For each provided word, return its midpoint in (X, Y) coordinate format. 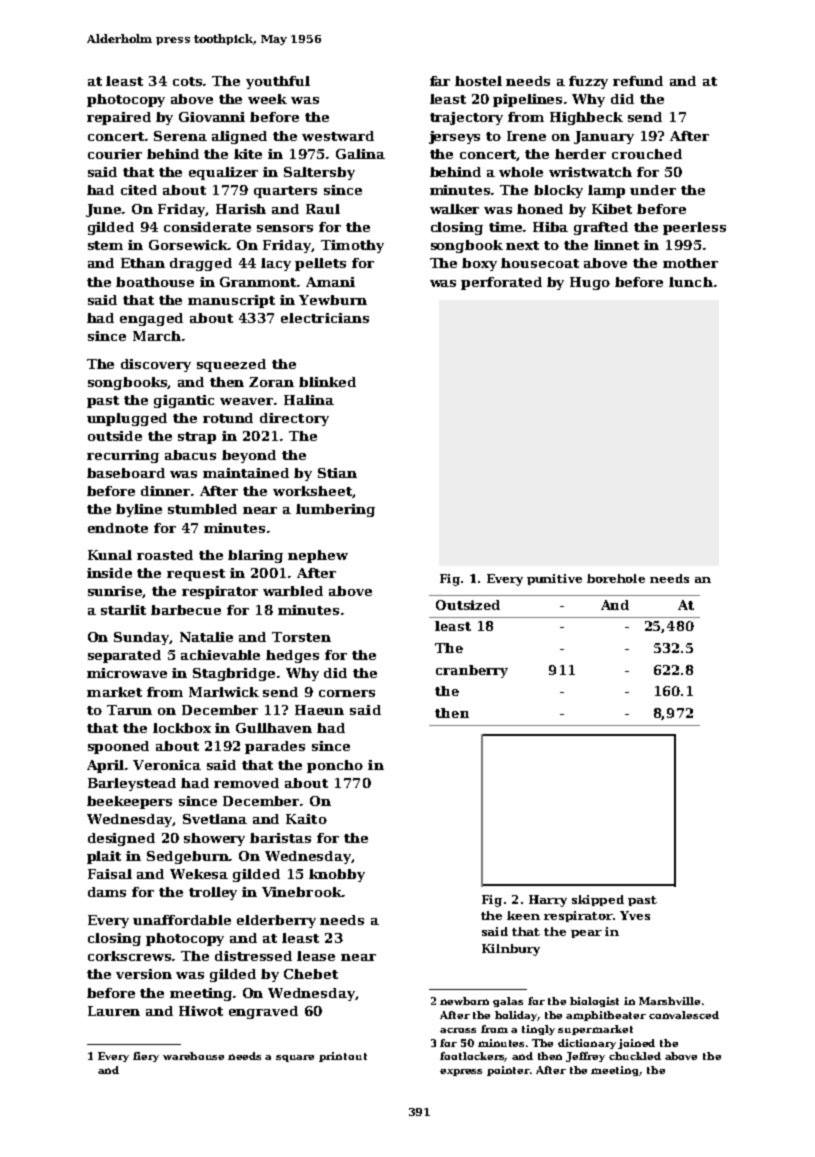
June (104, 210)
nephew (318, 556)
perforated (501, 283)
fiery (146, 1057)
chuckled (635, 1056)
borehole (616, 578)
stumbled (202, 509)
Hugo (590, 283)
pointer (508, 1071)
